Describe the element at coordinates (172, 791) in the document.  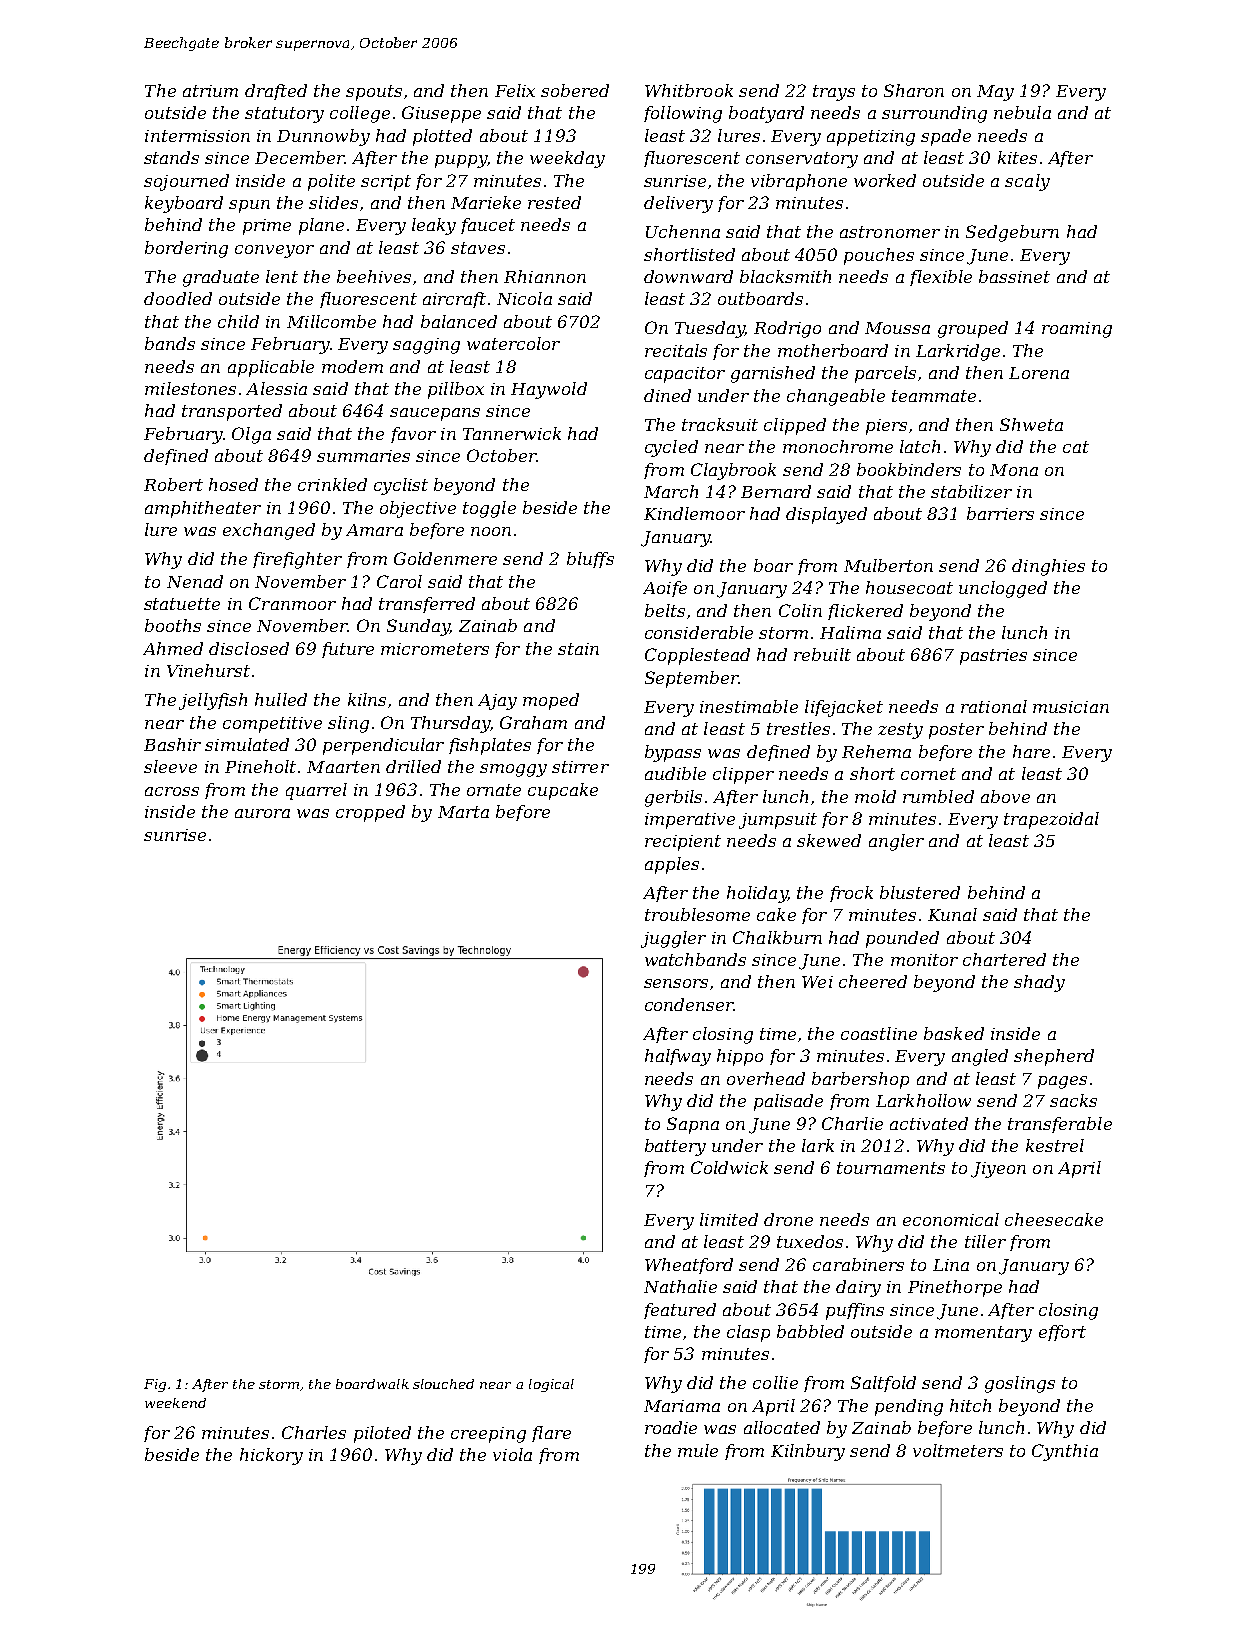
I see `across` at that location.
